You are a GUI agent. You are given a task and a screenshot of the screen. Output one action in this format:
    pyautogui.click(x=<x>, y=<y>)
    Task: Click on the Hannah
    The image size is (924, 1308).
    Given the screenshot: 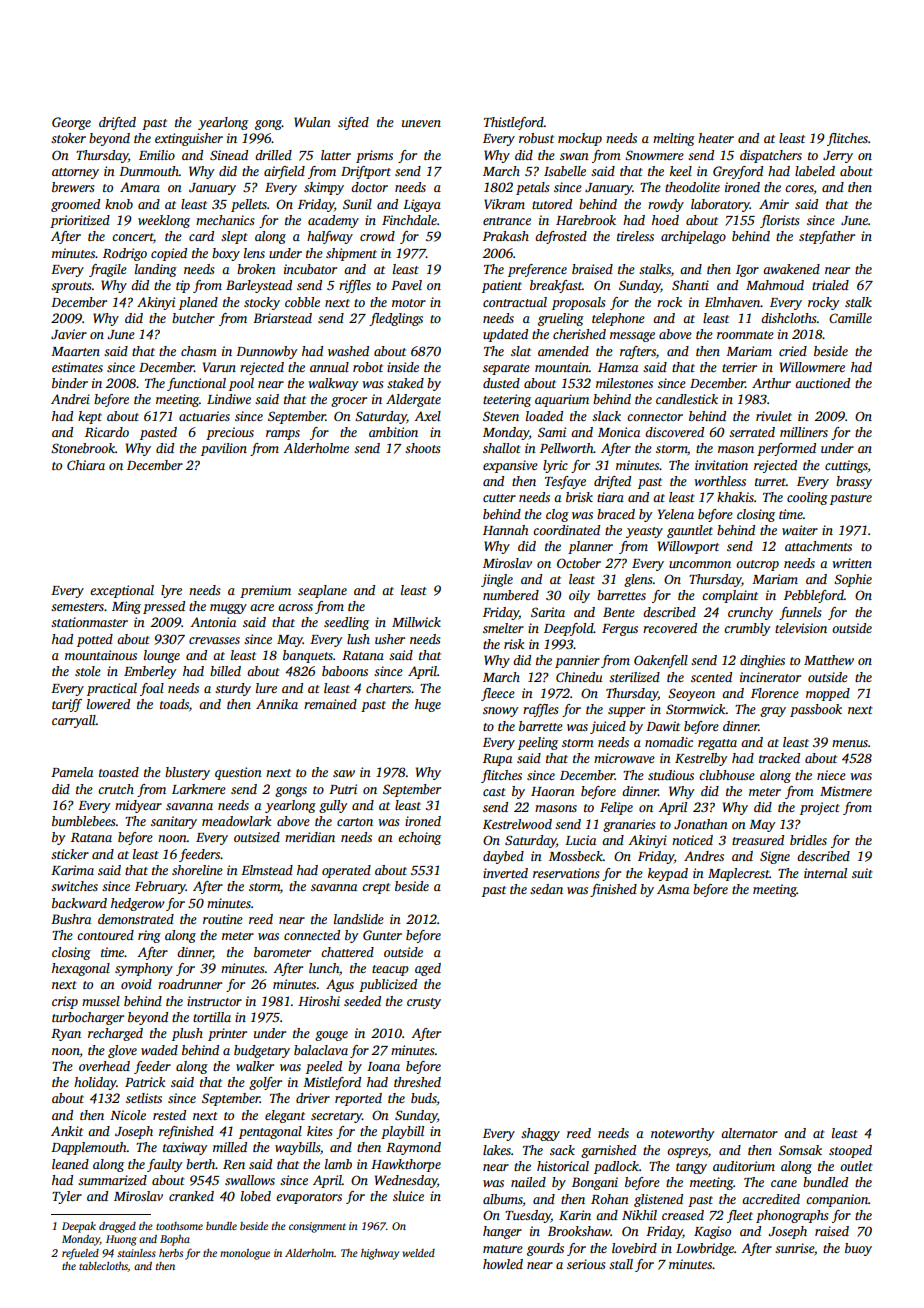 What is the action you would take?
    pyautogui.click(x=505, y=530)
